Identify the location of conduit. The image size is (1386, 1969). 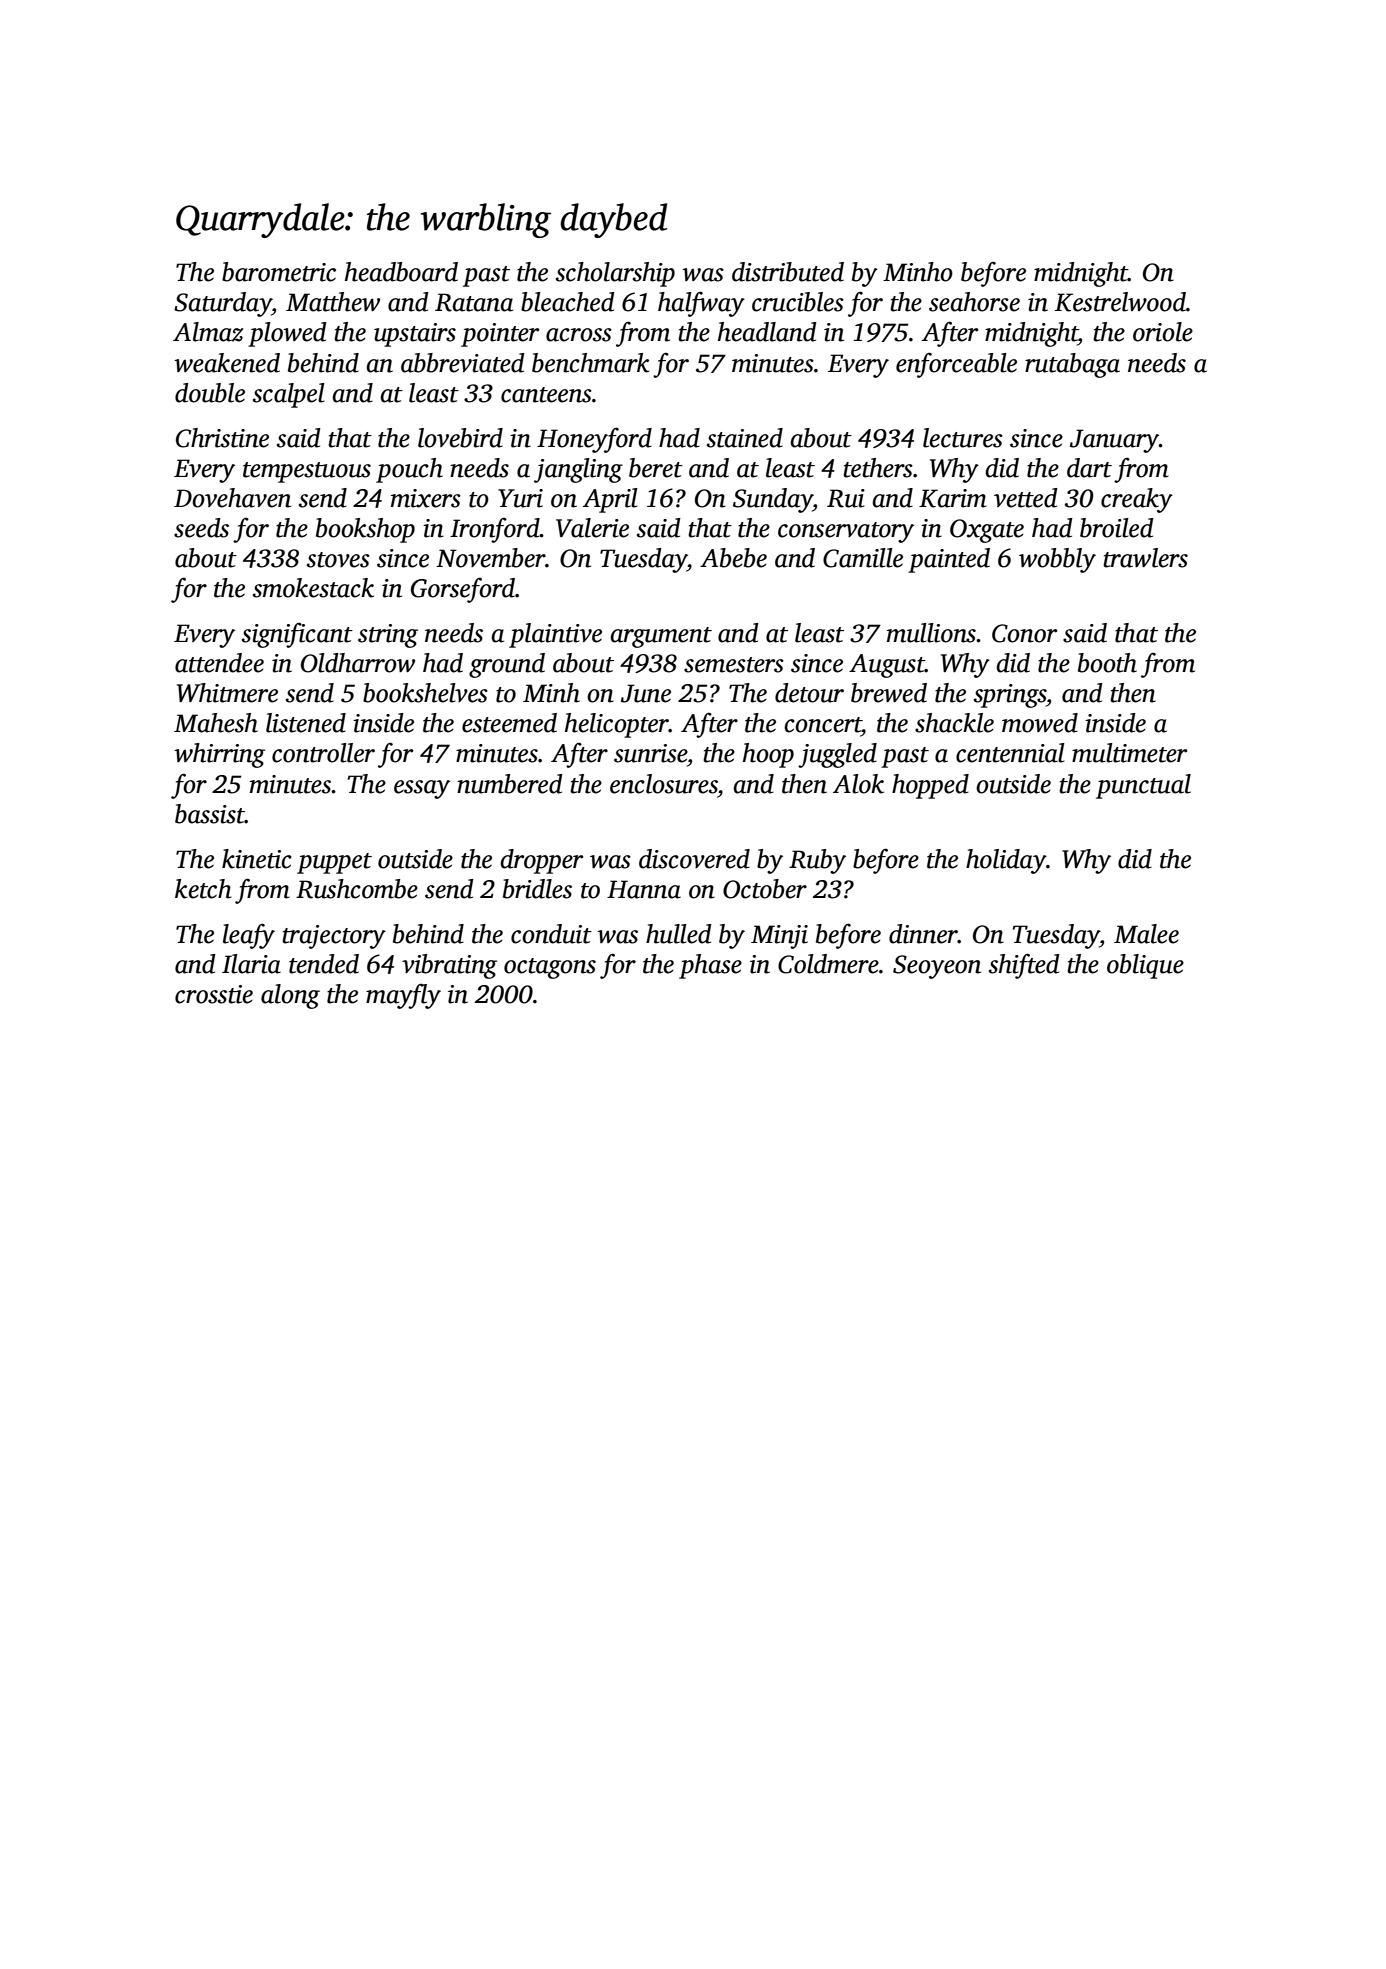
(551, 934).
